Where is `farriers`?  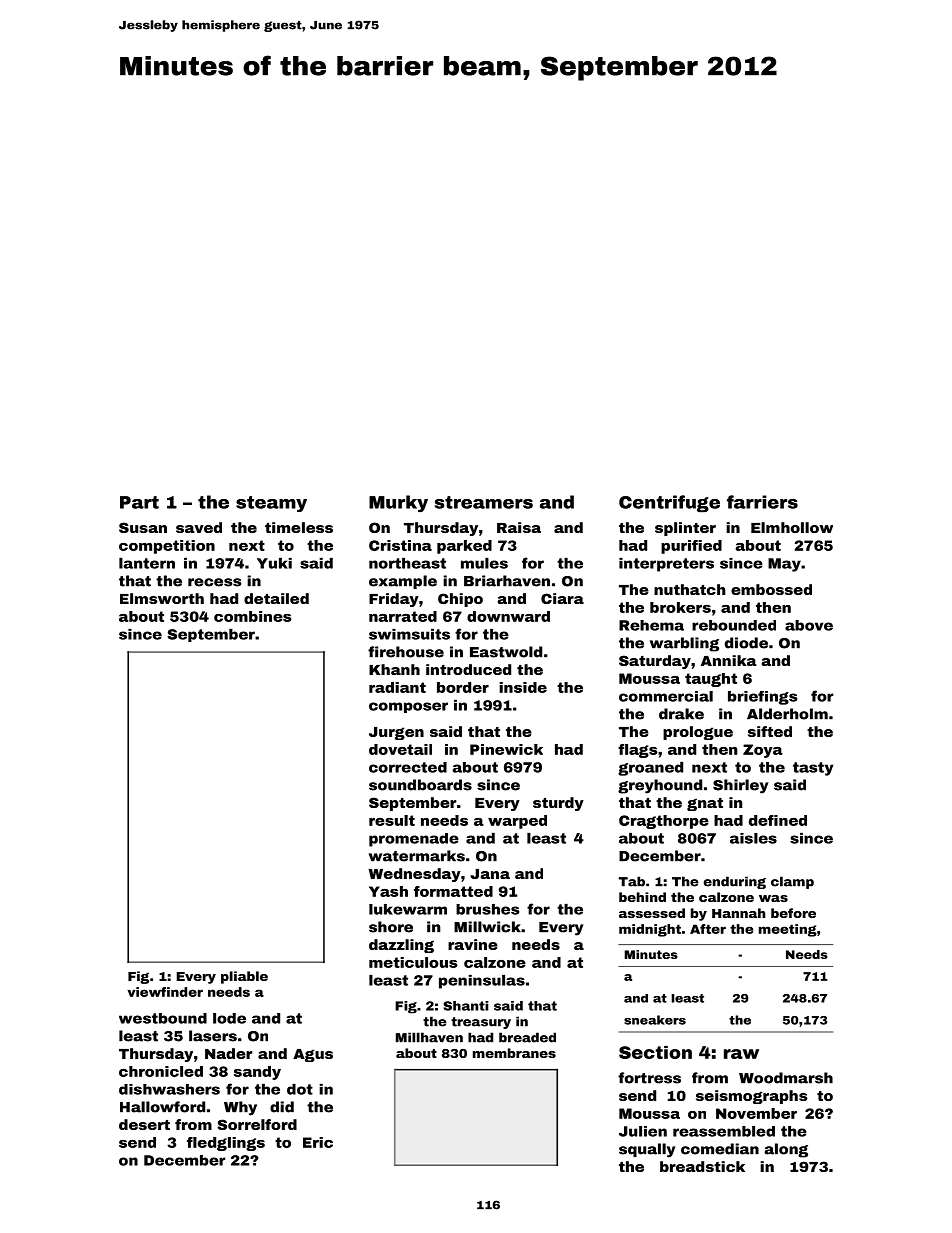 farriers is located at coordinates (762, 502).
